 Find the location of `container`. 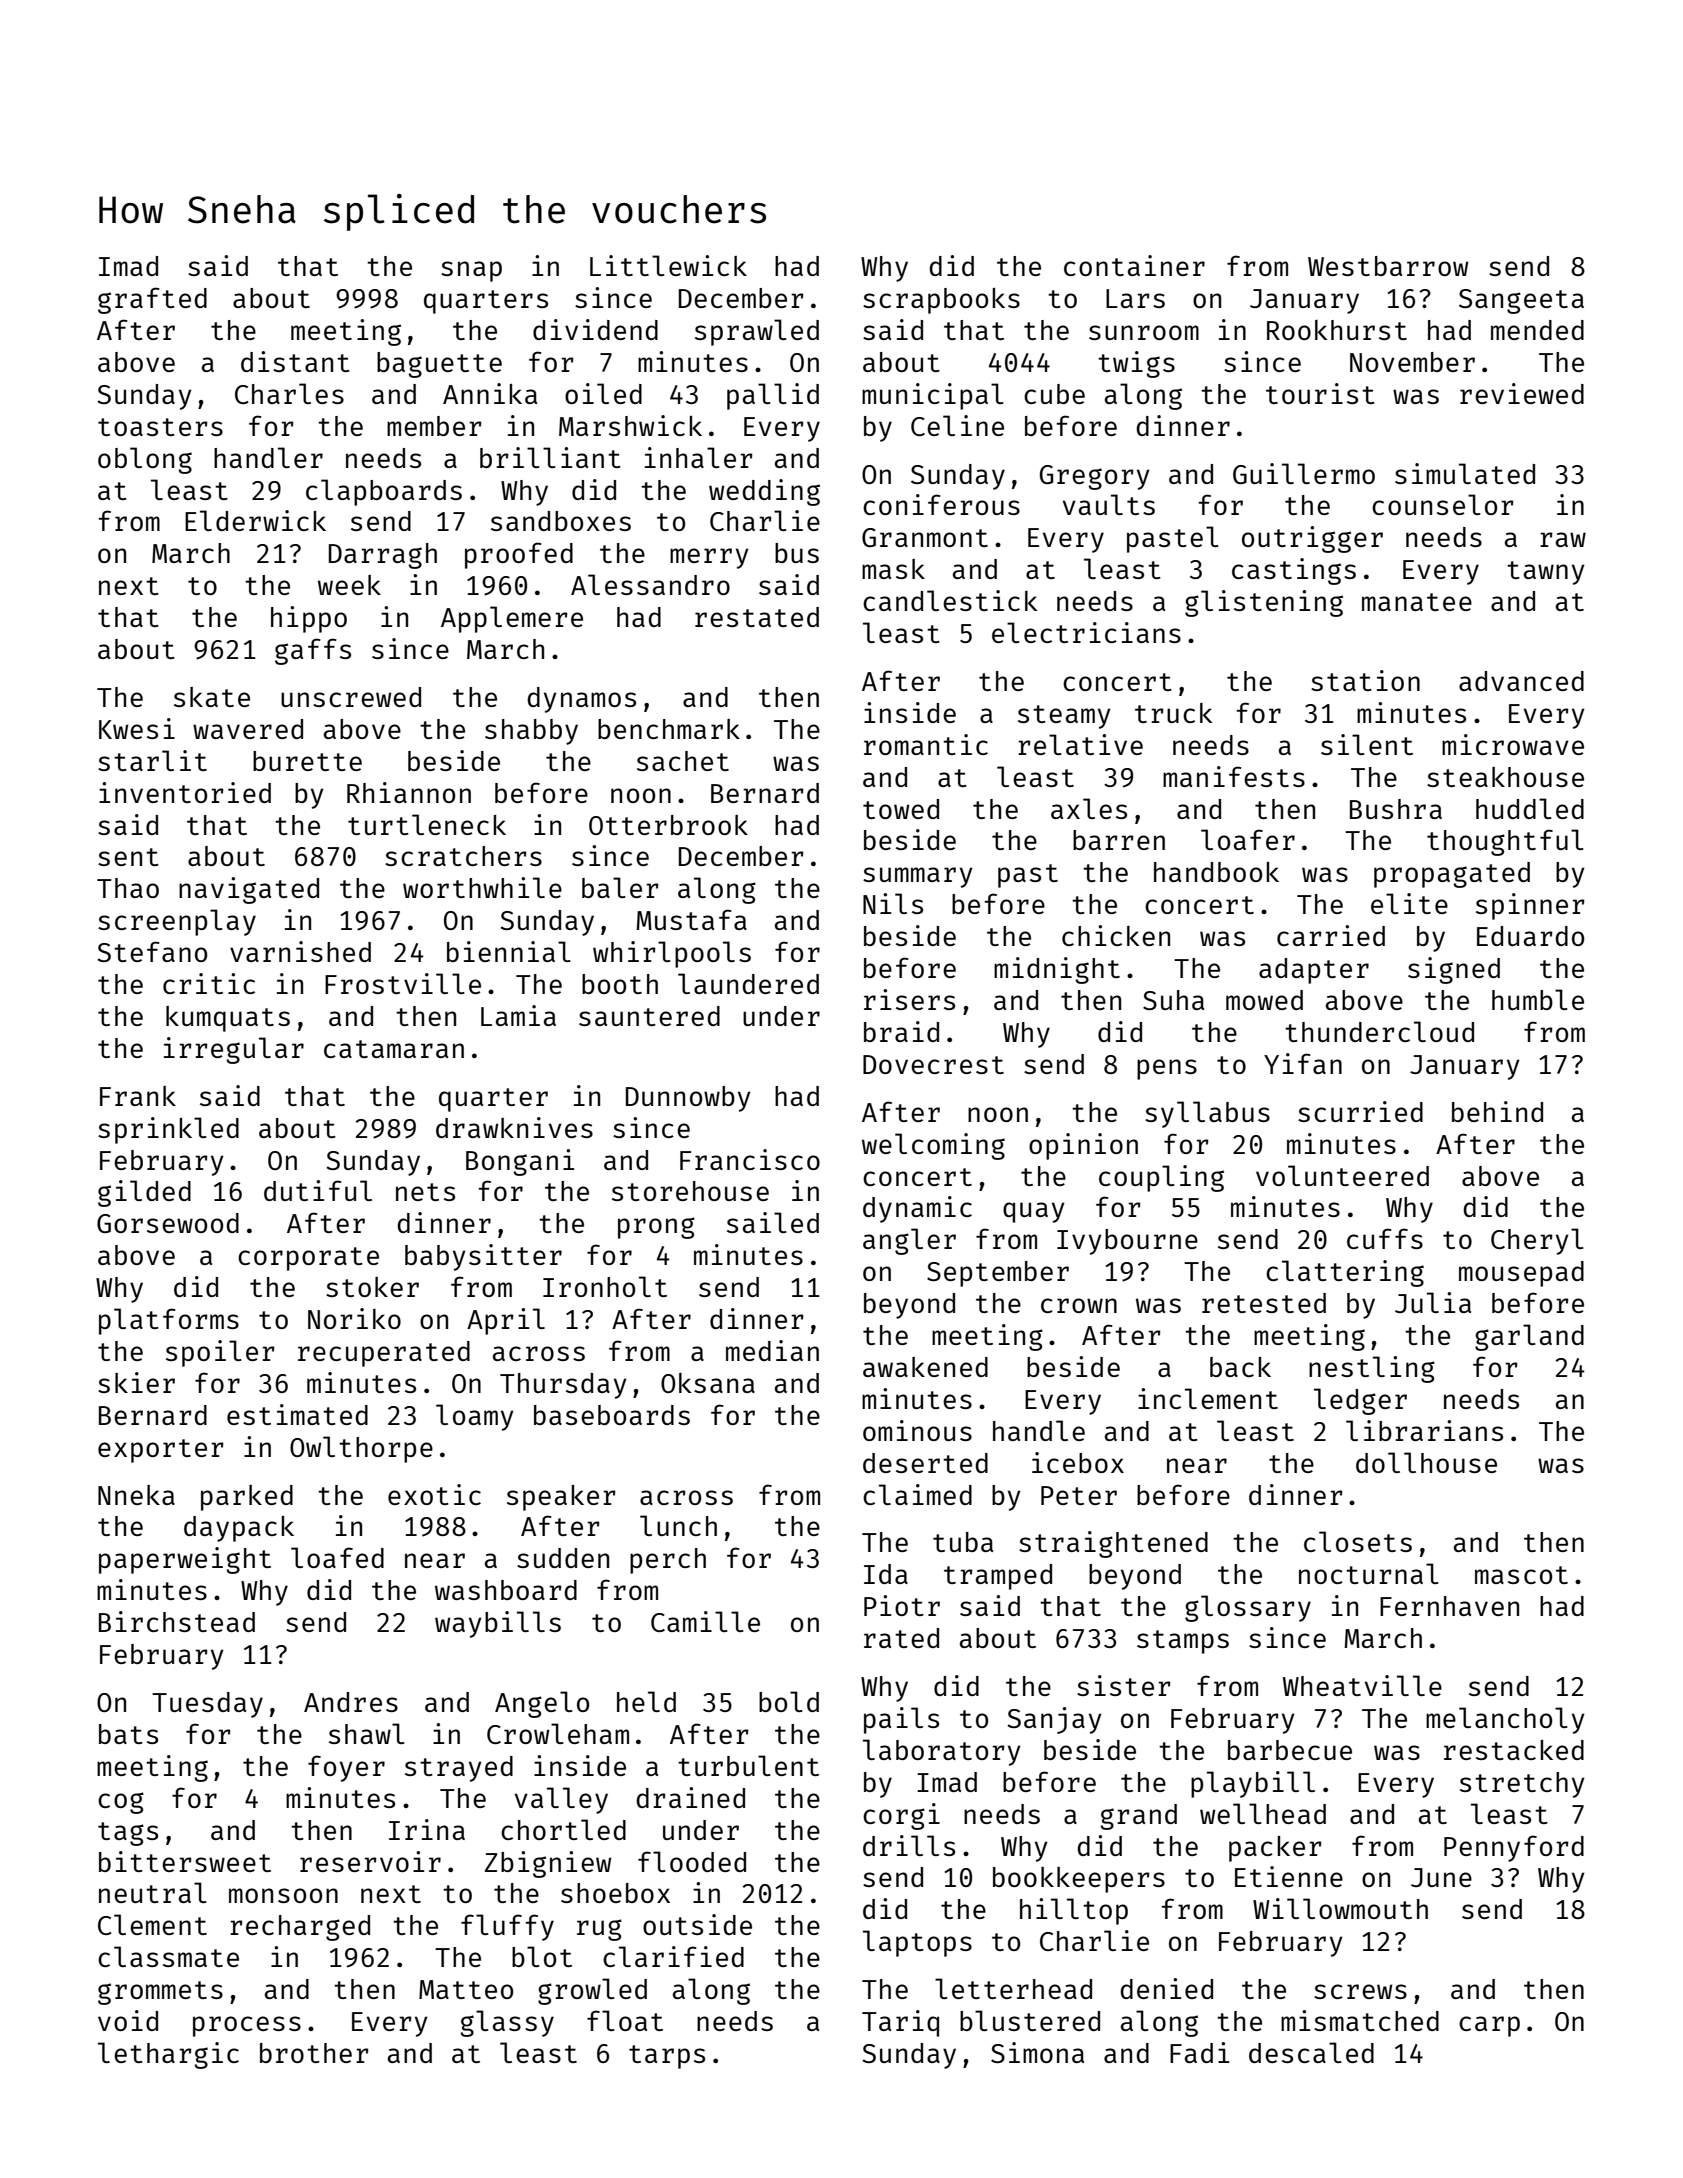

container is located at coordinates (1134, 265).
